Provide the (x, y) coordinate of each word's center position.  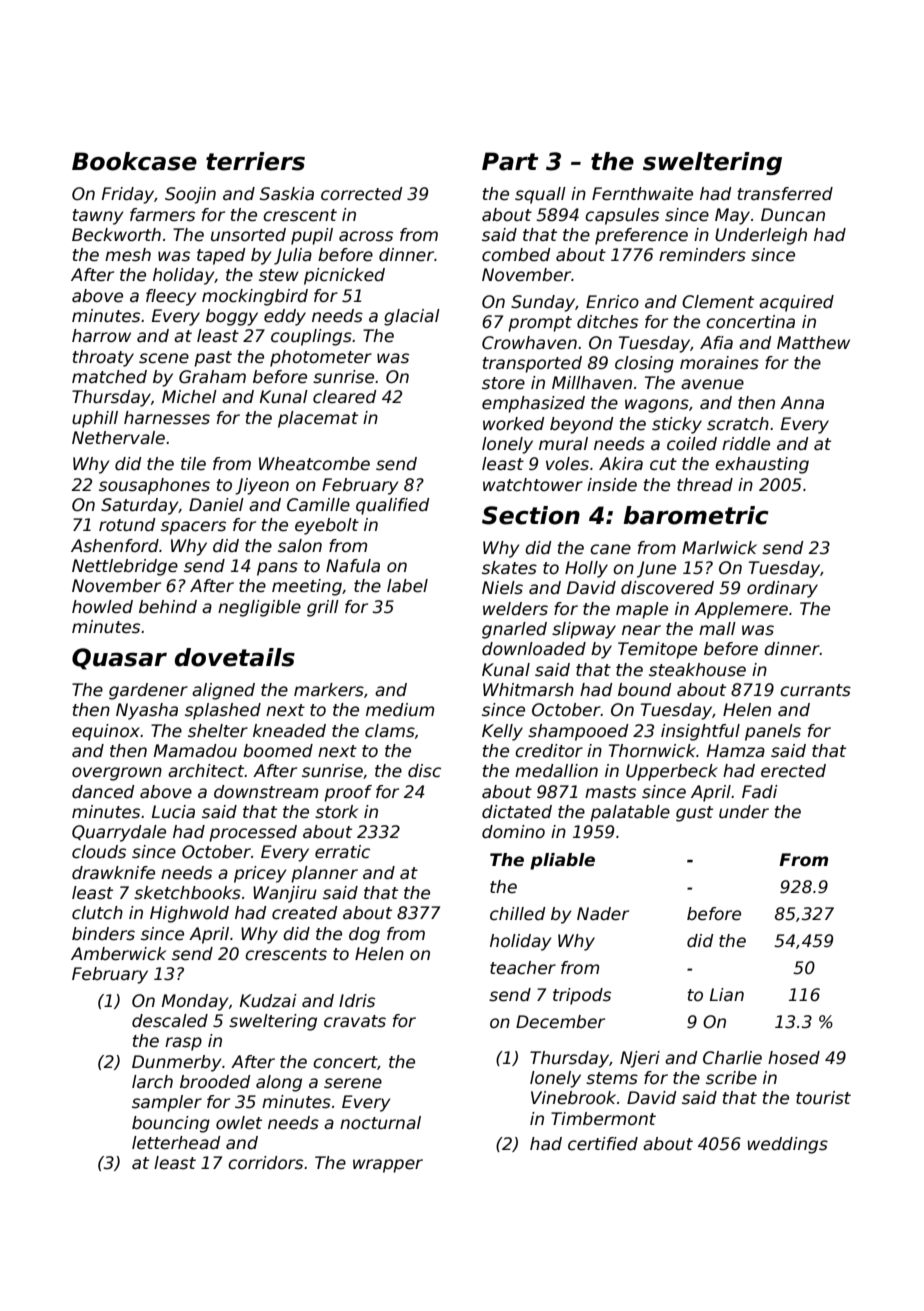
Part (510, 161)
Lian (727, 995)
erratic (342, 852)
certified (603, 1144)
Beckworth (116, 235)
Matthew (813, 343)
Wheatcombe (314, 464)
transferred (785, 194)
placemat (318, 419)
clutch (97, 913)
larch (152, 1082)
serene (353, 1083)
